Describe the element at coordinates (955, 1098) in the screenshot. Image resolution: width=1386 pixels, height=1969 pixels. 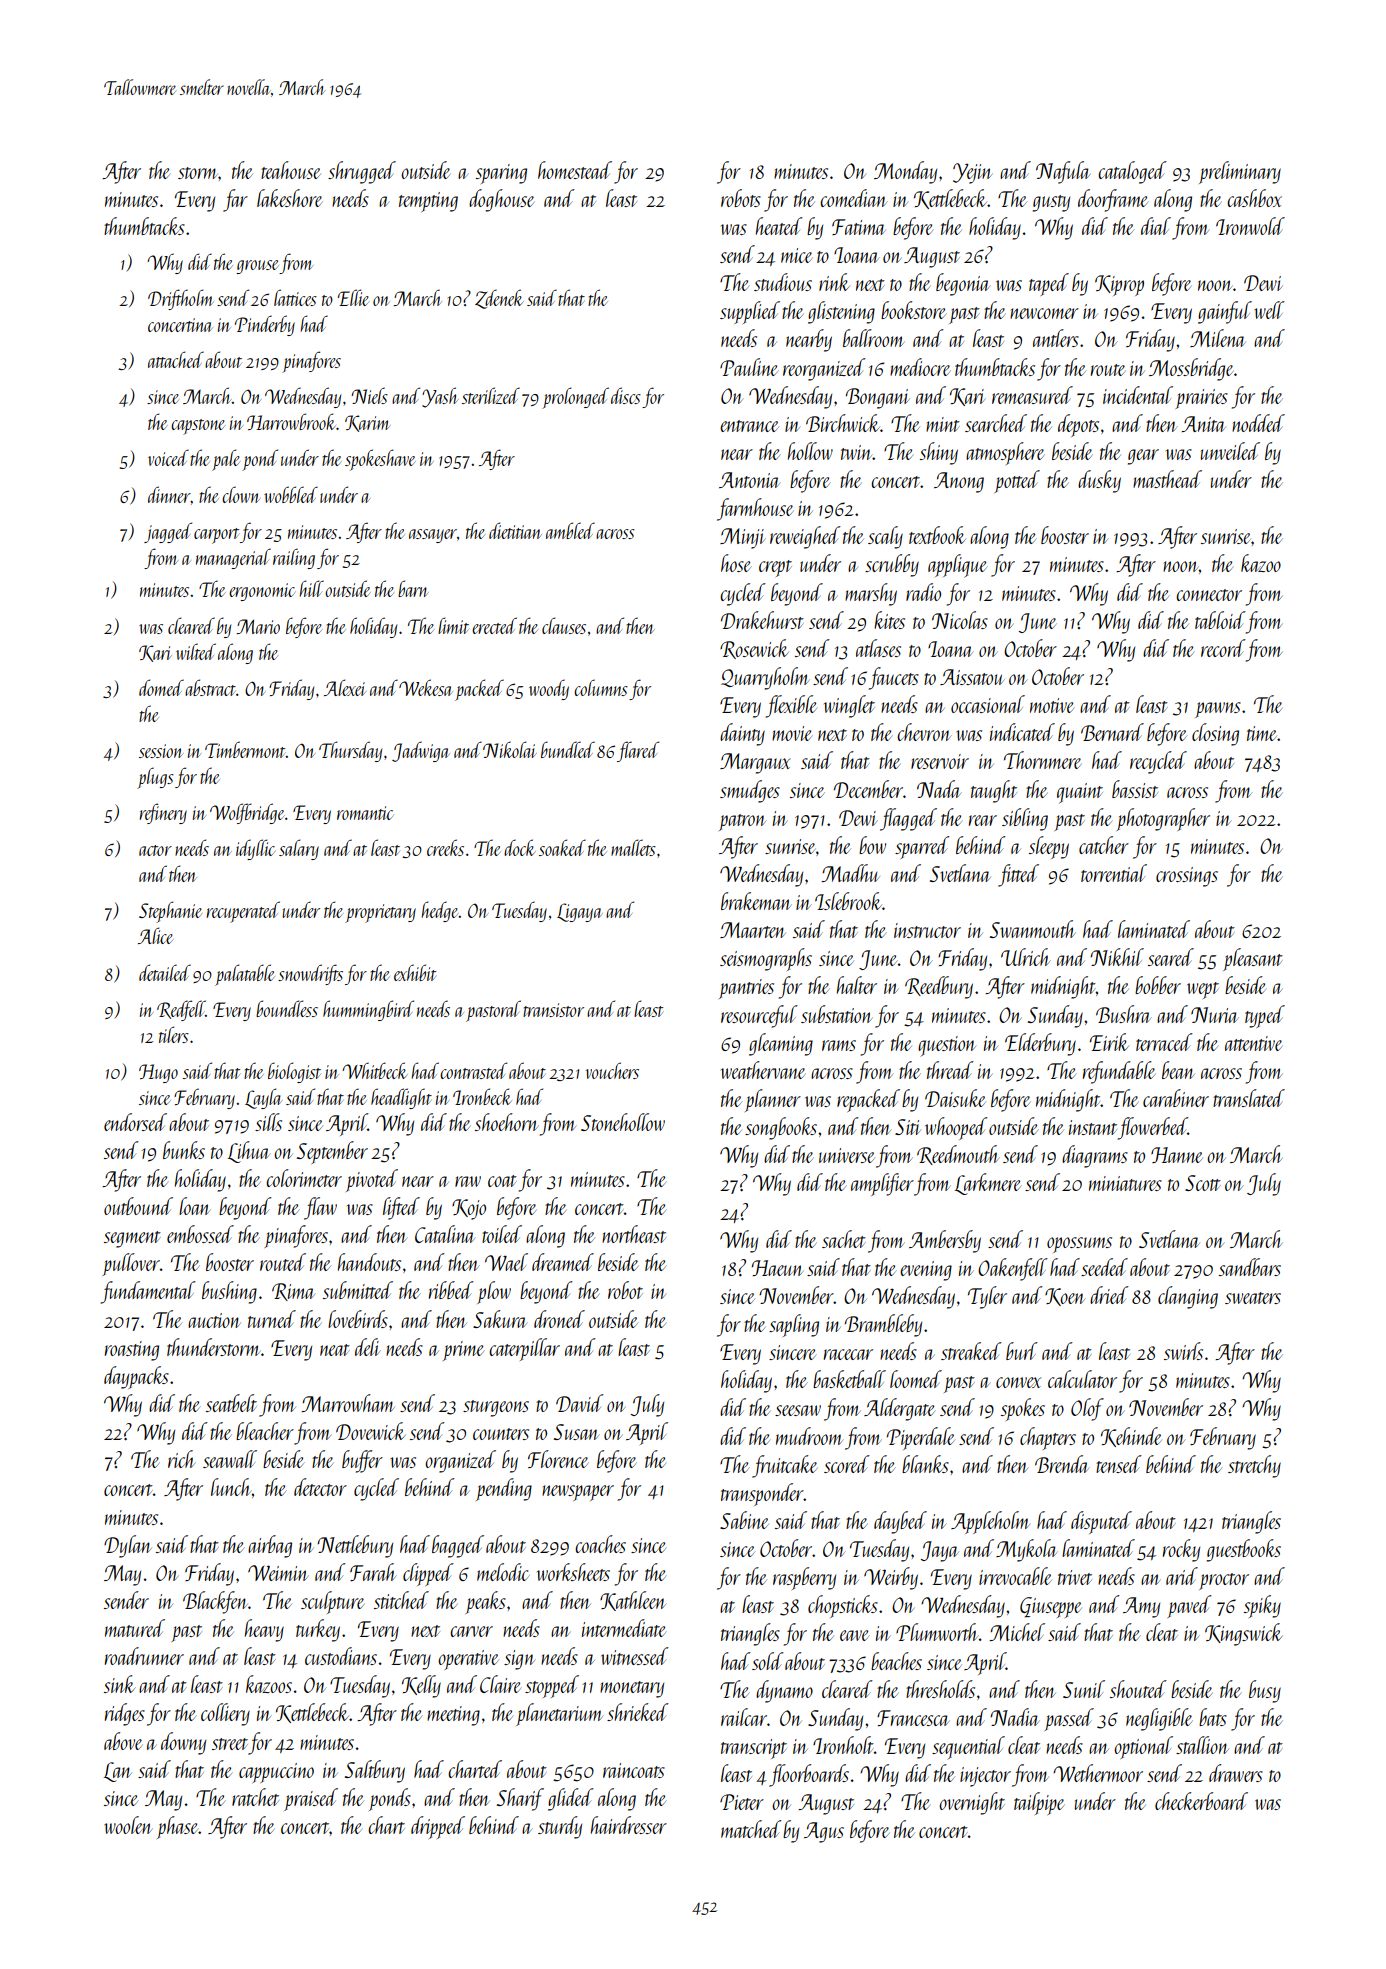
I see `Daisuke` at that location.
